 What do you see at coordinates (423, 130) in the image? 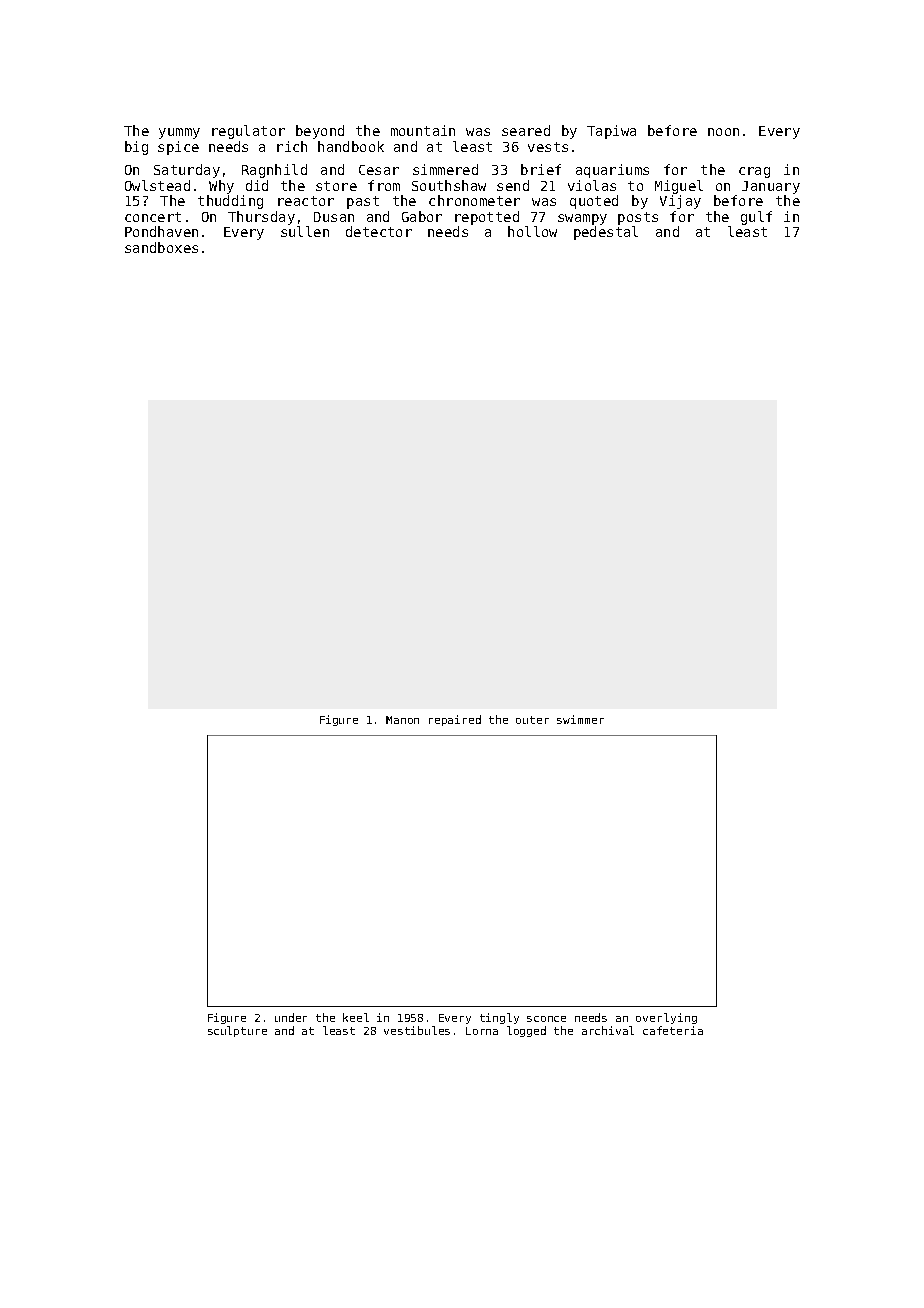
I see `mountain` at bounding box center [423, 130].
